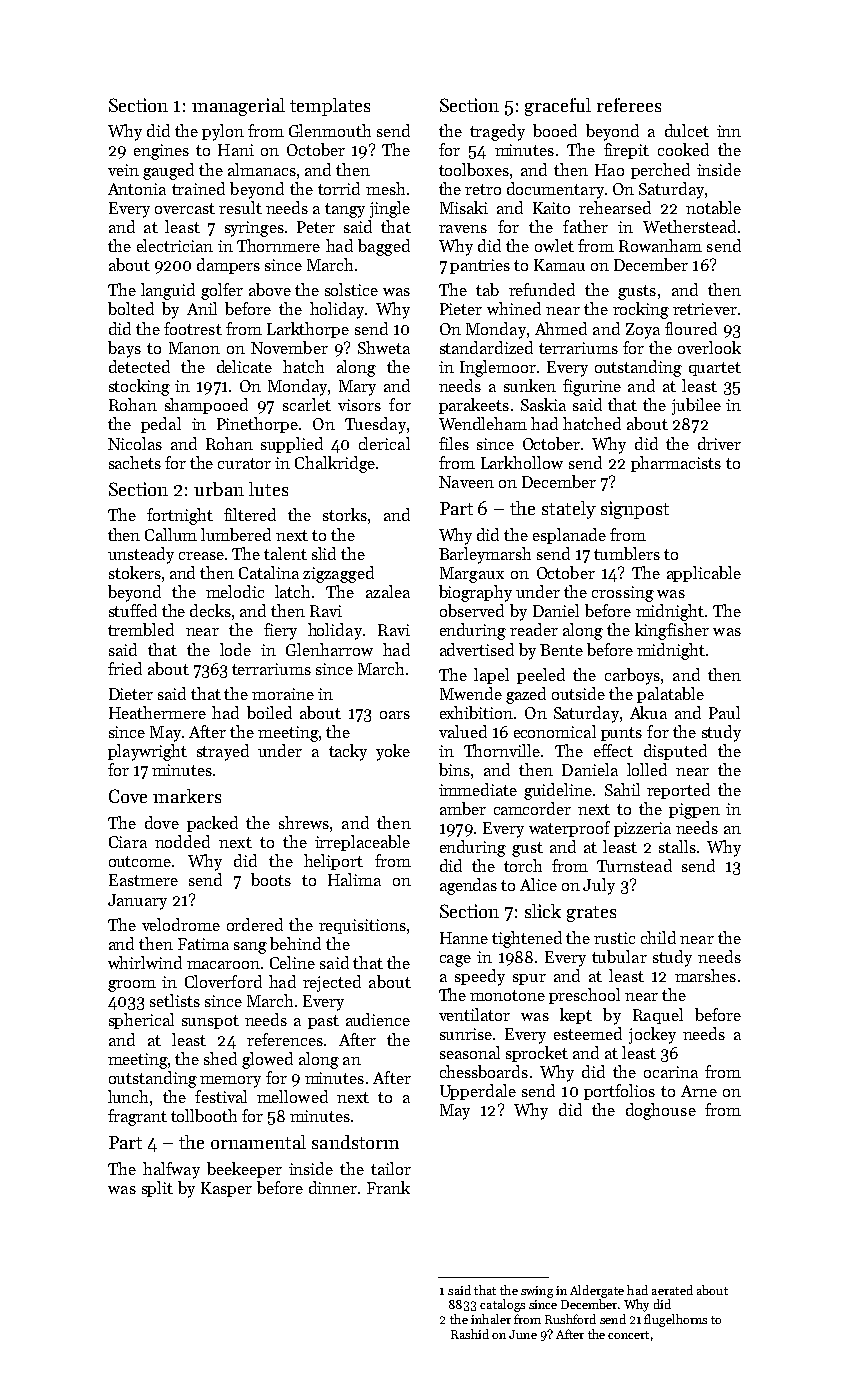  Describe the element at coordinates (388, 1187) in the screenshot. I see `Frank` at that location.
